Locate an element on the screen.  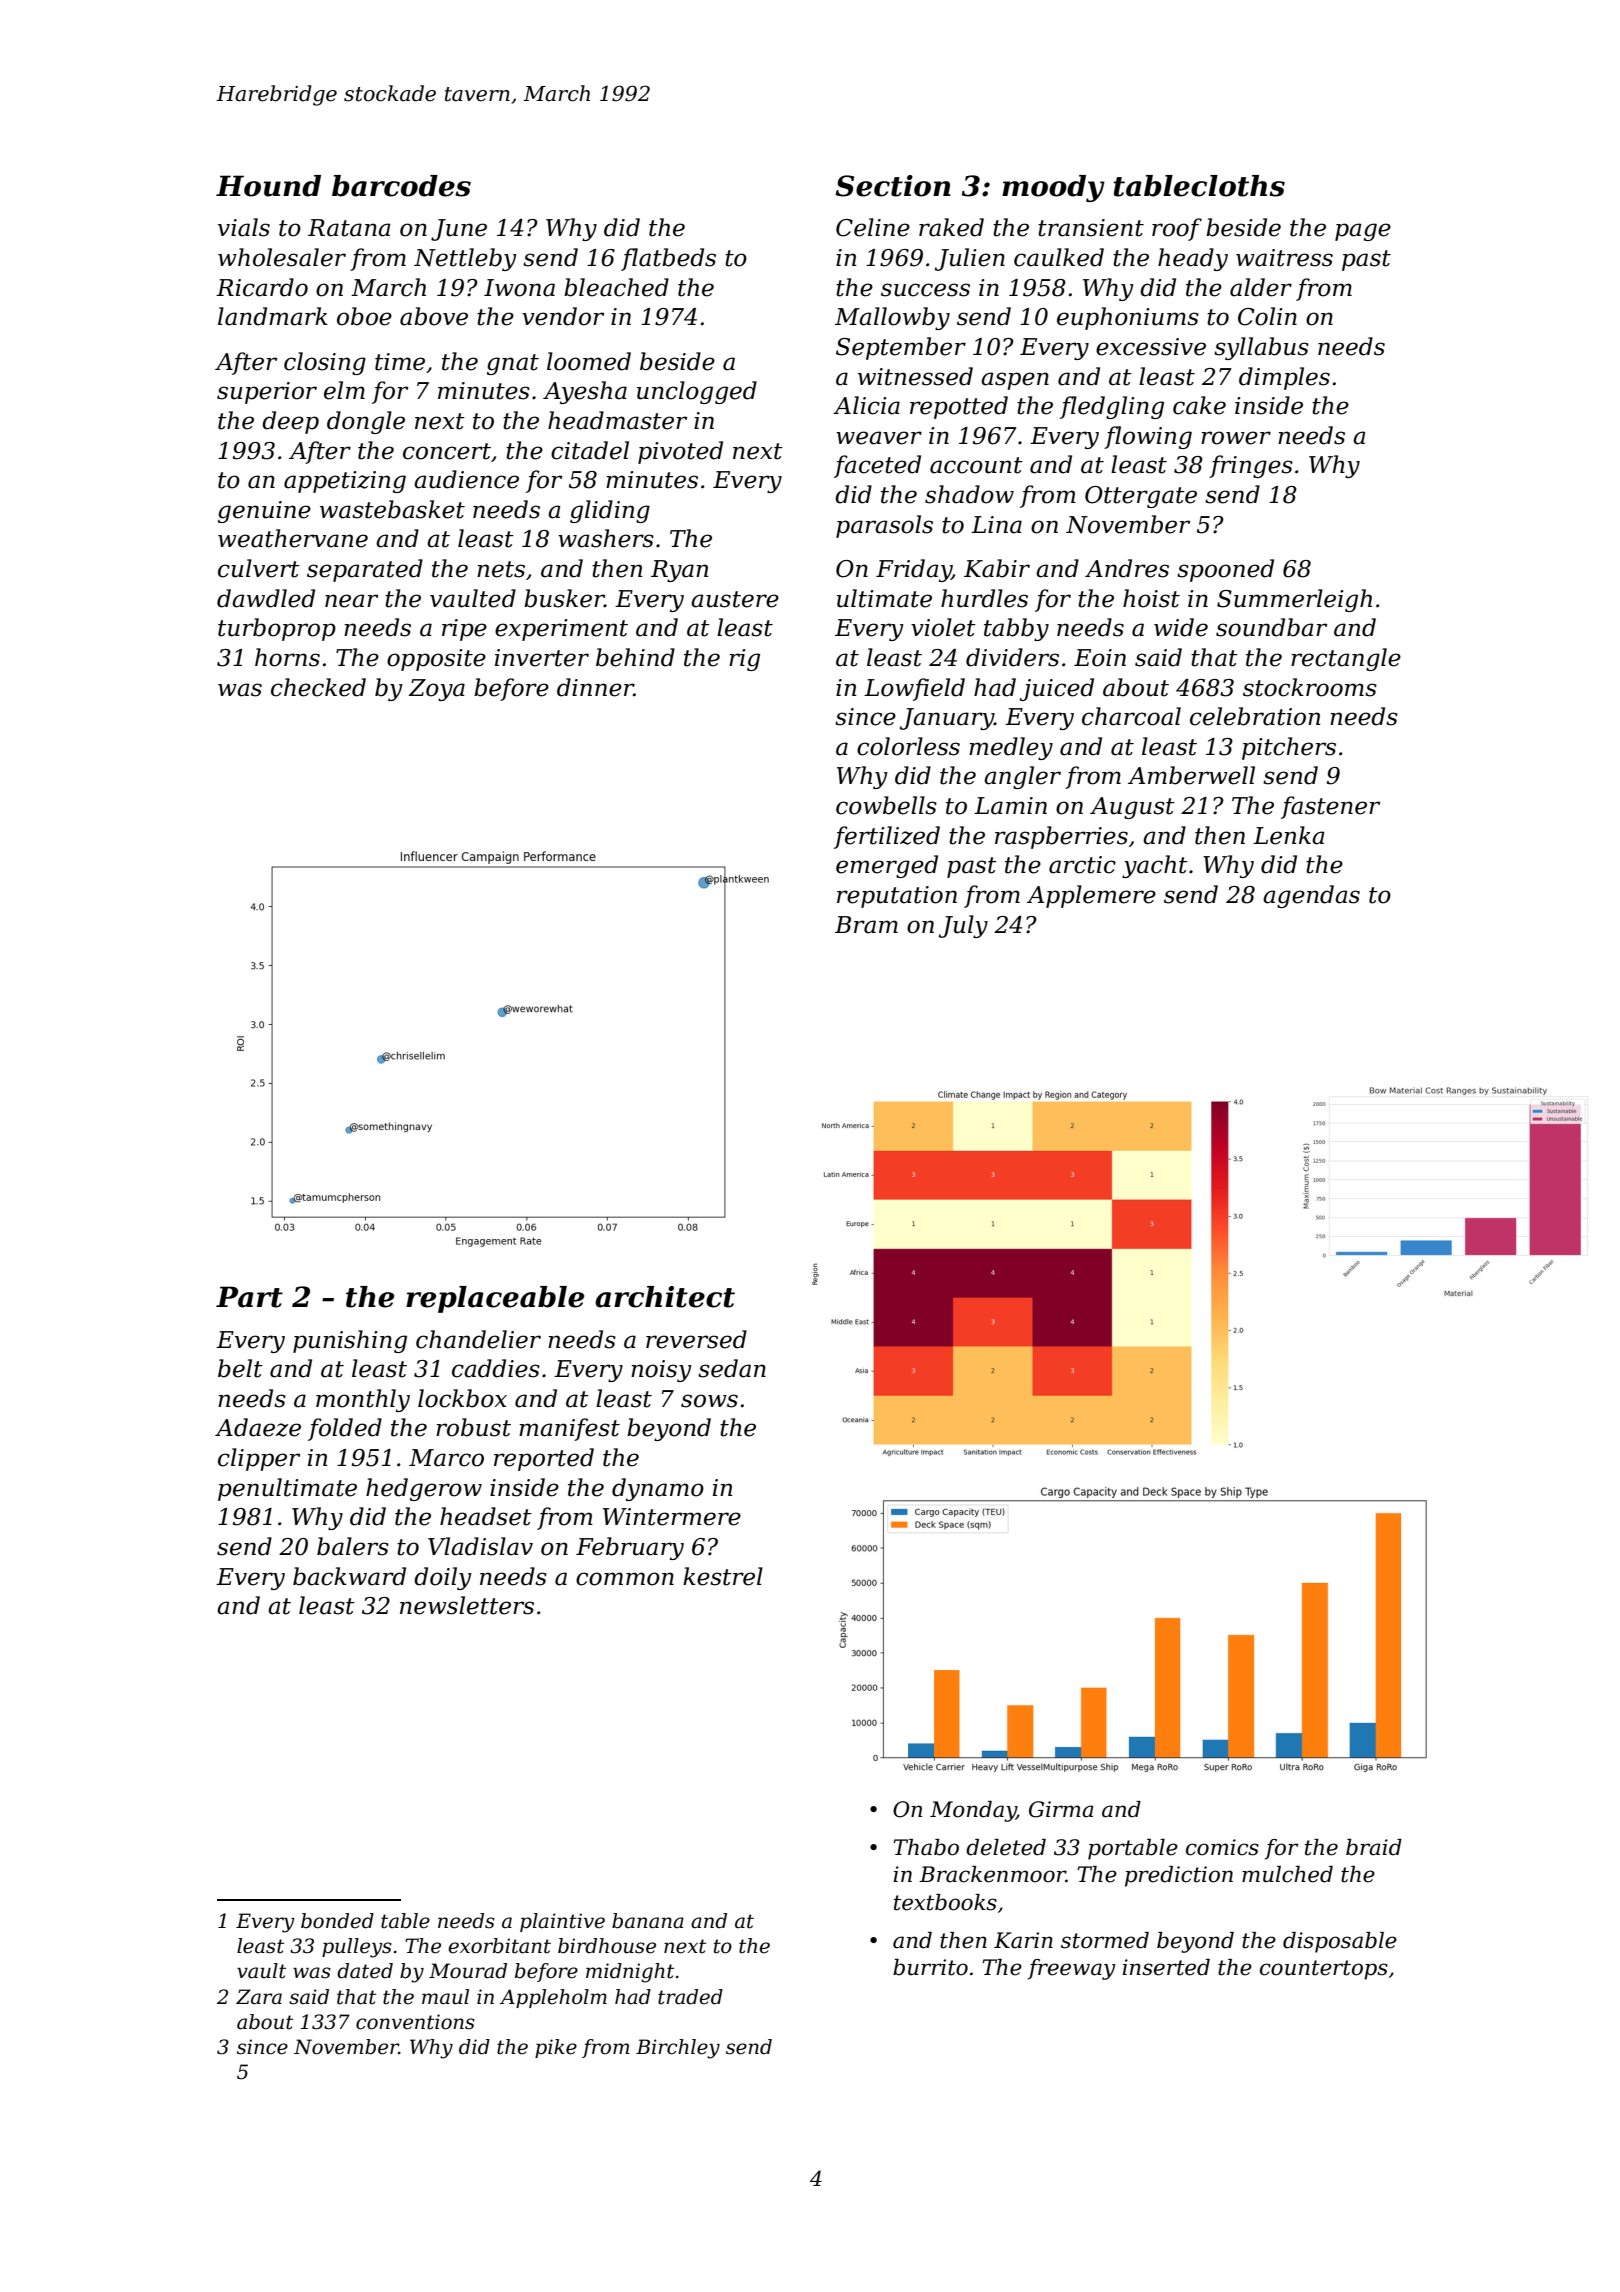
plaintive is located at coordinates (562, 1922).
